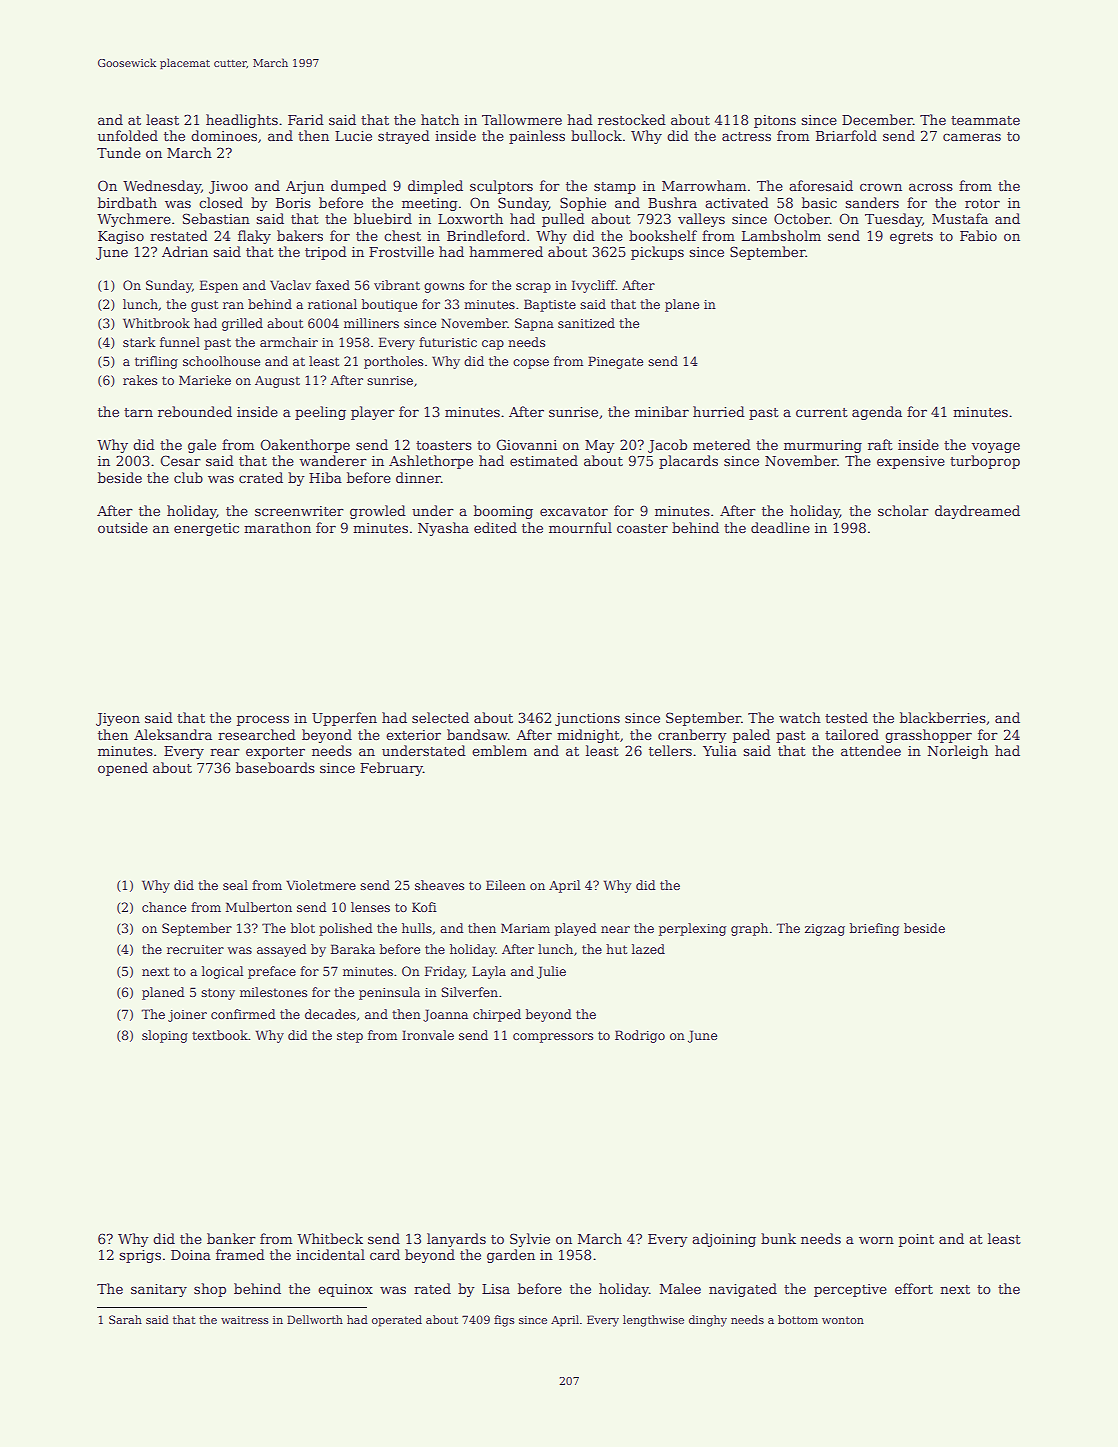  Describe the element at coordinates (165, 1036) in the screenshot. I see `sloping` at that location.
